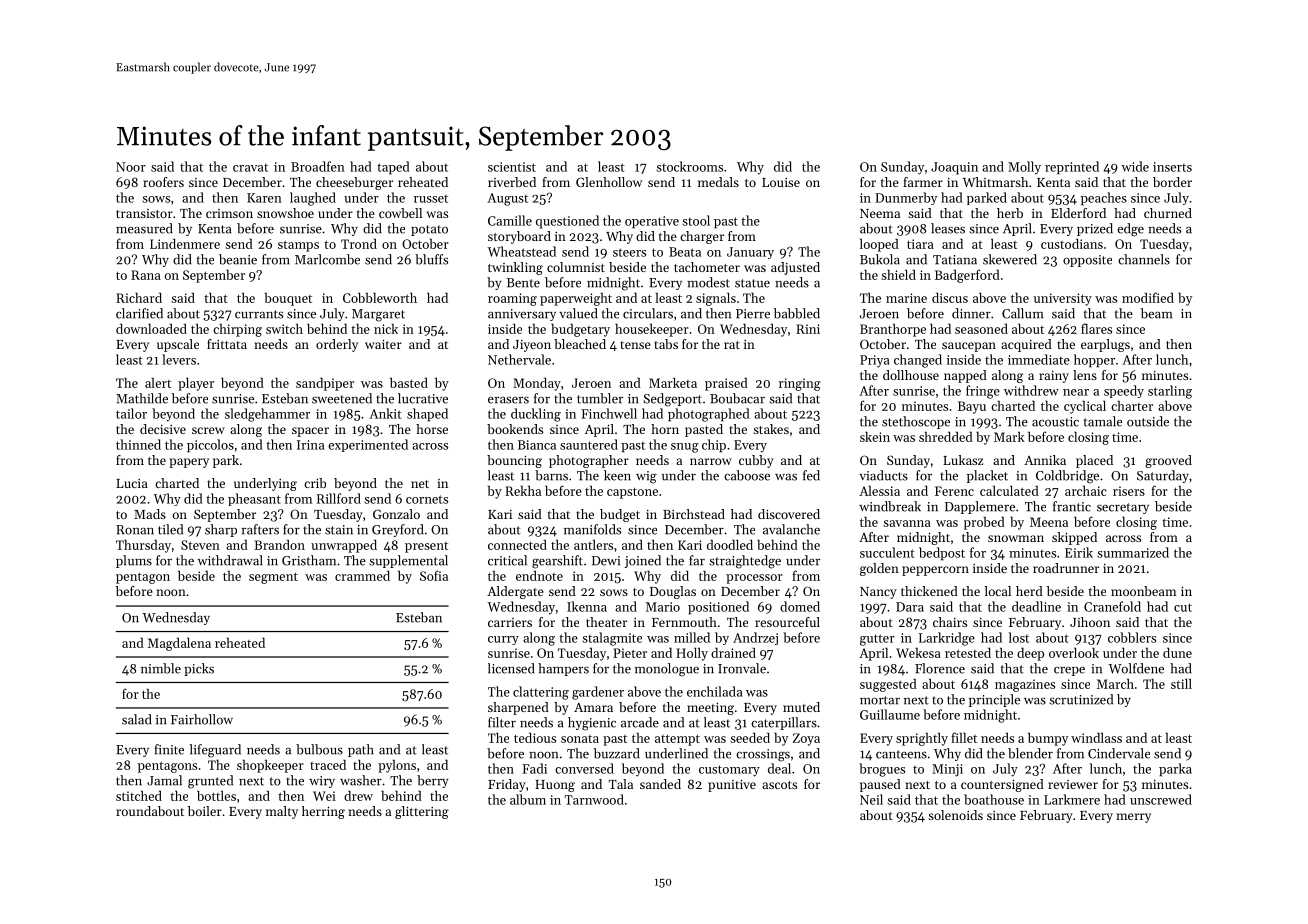 This page has height=924, width=1308. What do you see at coordinates (955, 815) in the page?
I see `solenoids` at bounding box center [955, 815].
